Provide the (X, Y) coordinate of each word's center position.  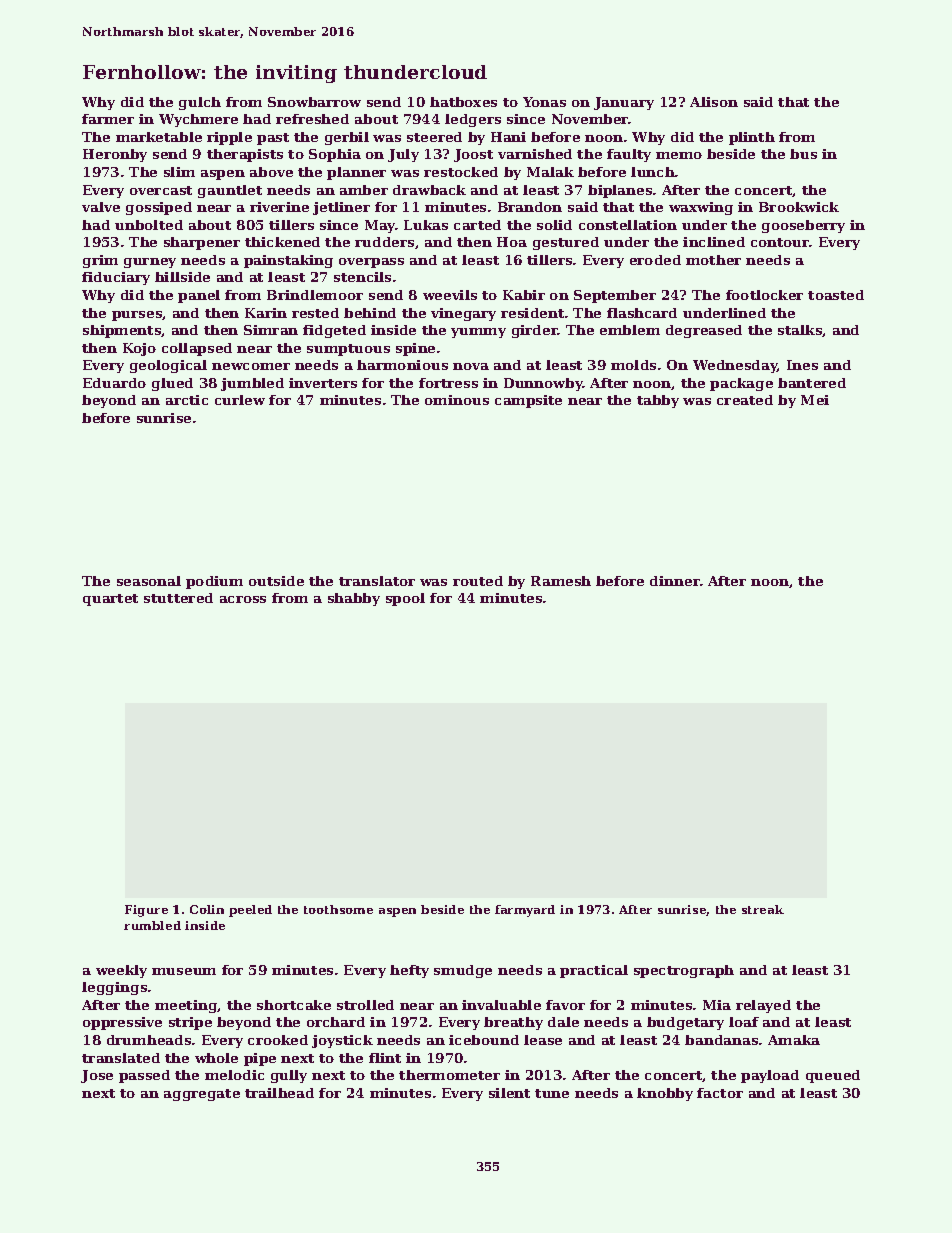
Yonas (544, 102)
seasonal (149, 581)
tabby (658, 401)
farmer (108, 119)
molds (633, 365)
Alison (714, 102)
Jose (97, 1076)
